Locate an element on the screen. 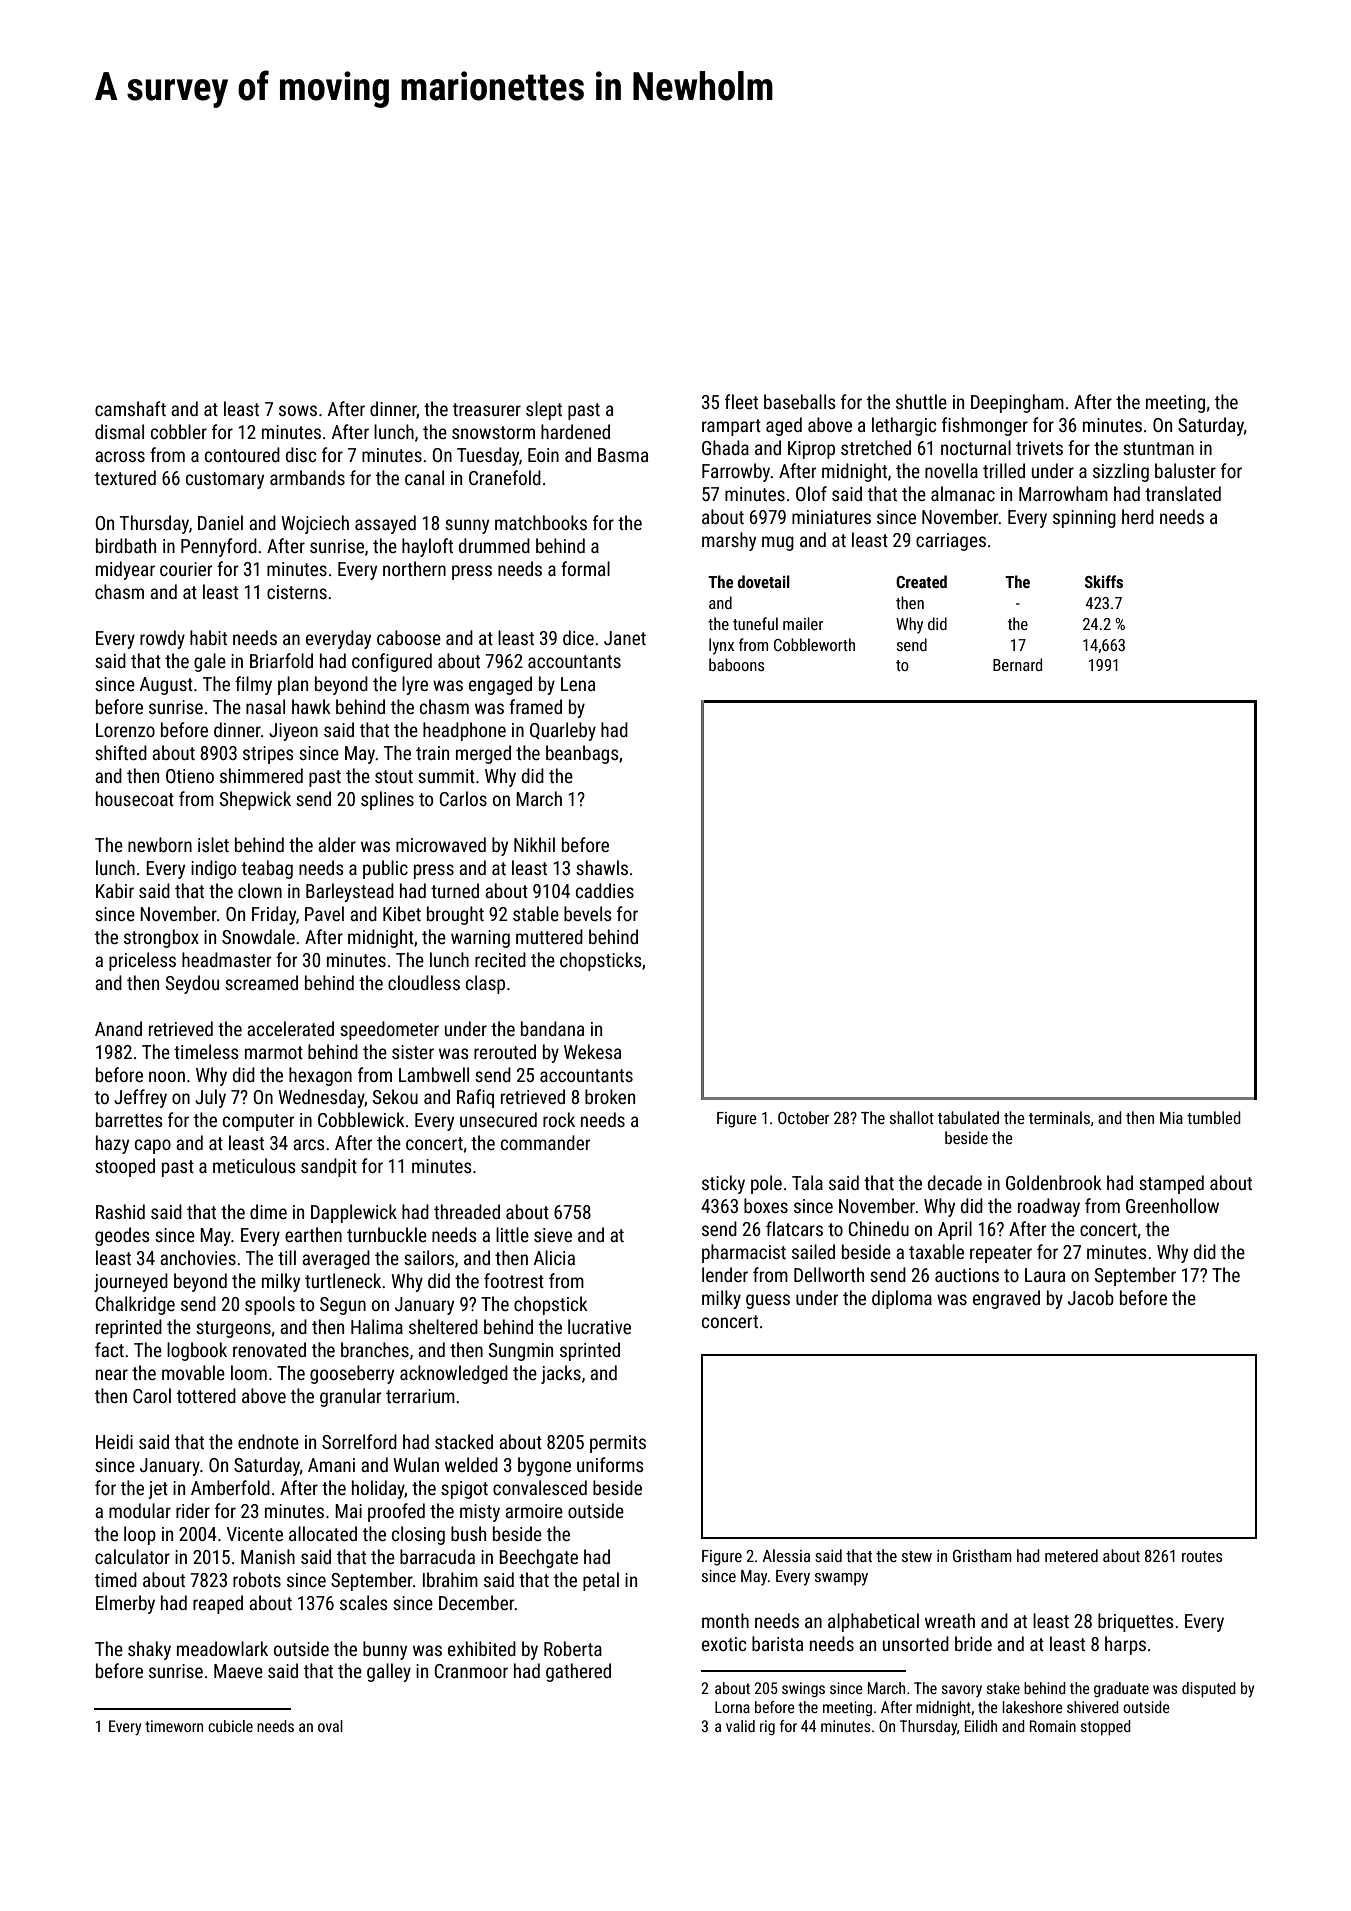 This screenshot has height=1911, width=1351. granular is located at coordinates (350, 1397).
